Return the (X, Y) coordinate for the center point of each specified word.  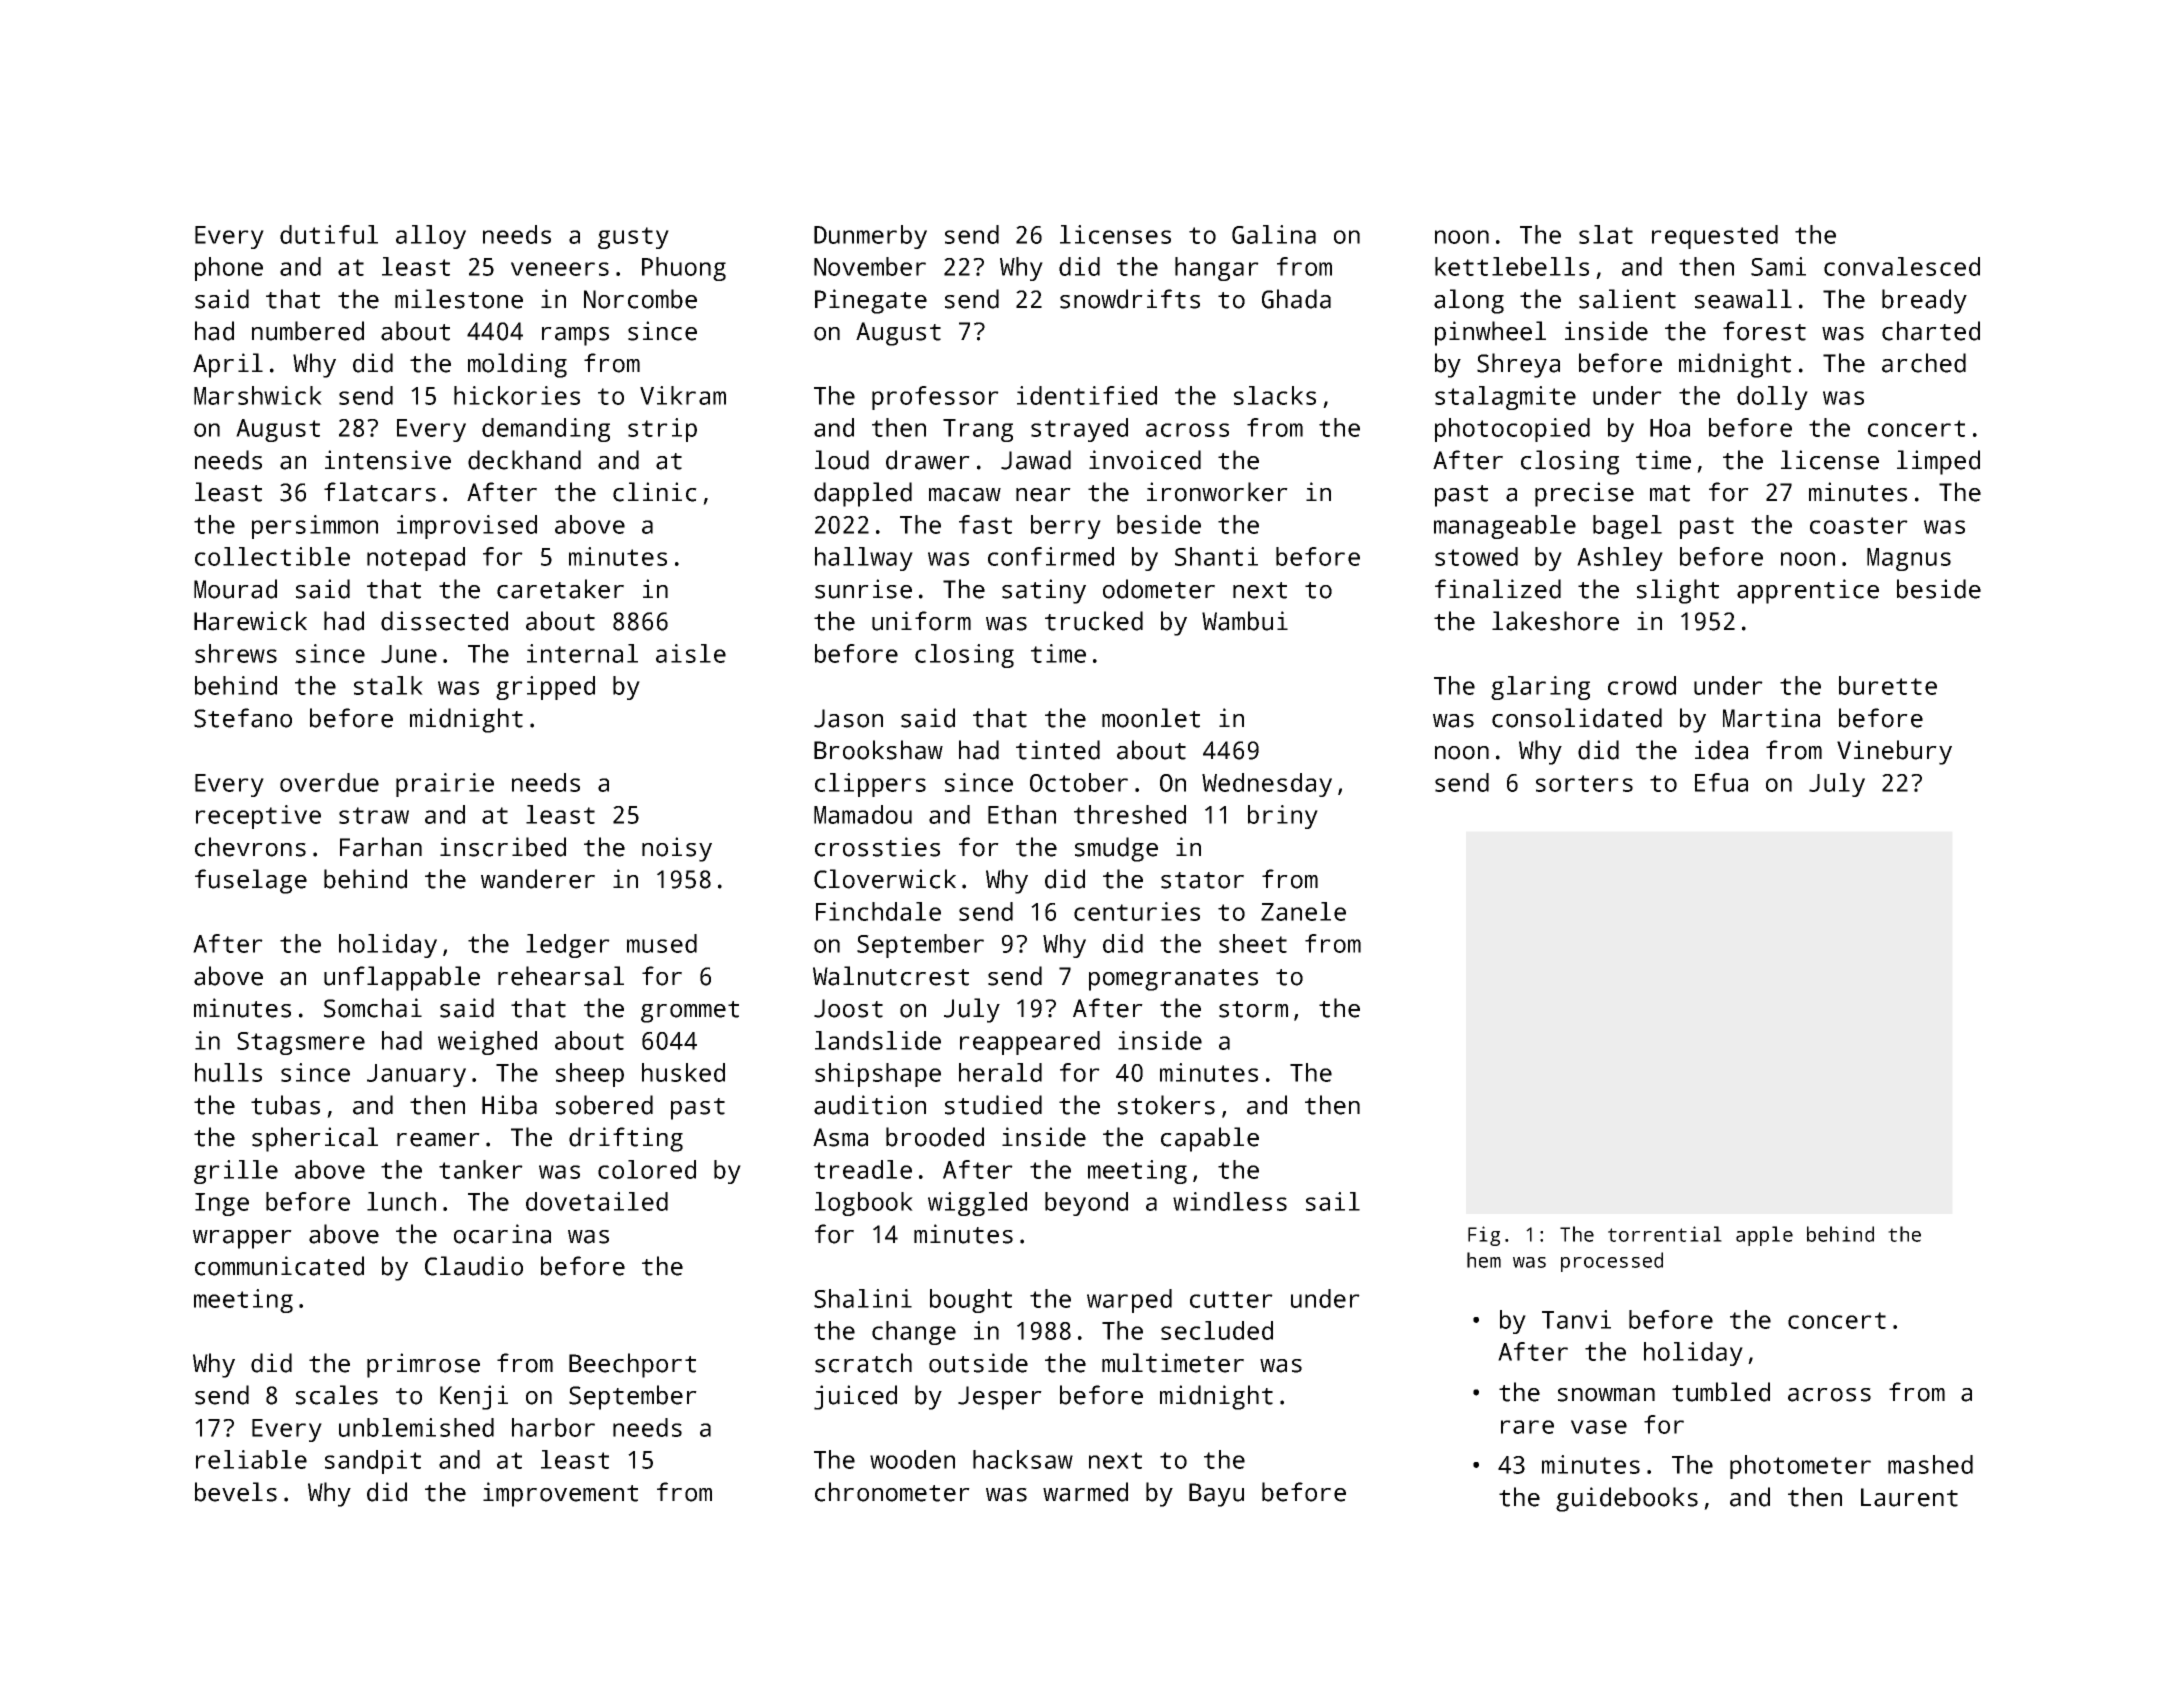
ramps (575, 336)
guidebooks (1627, 1499)
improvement (560, 1494)
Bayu (1216, 1495)
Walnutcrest (891, 976)
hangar (1217, 269)
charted (1931, 331)
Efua (1721, 782)
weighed (487, 1043)
